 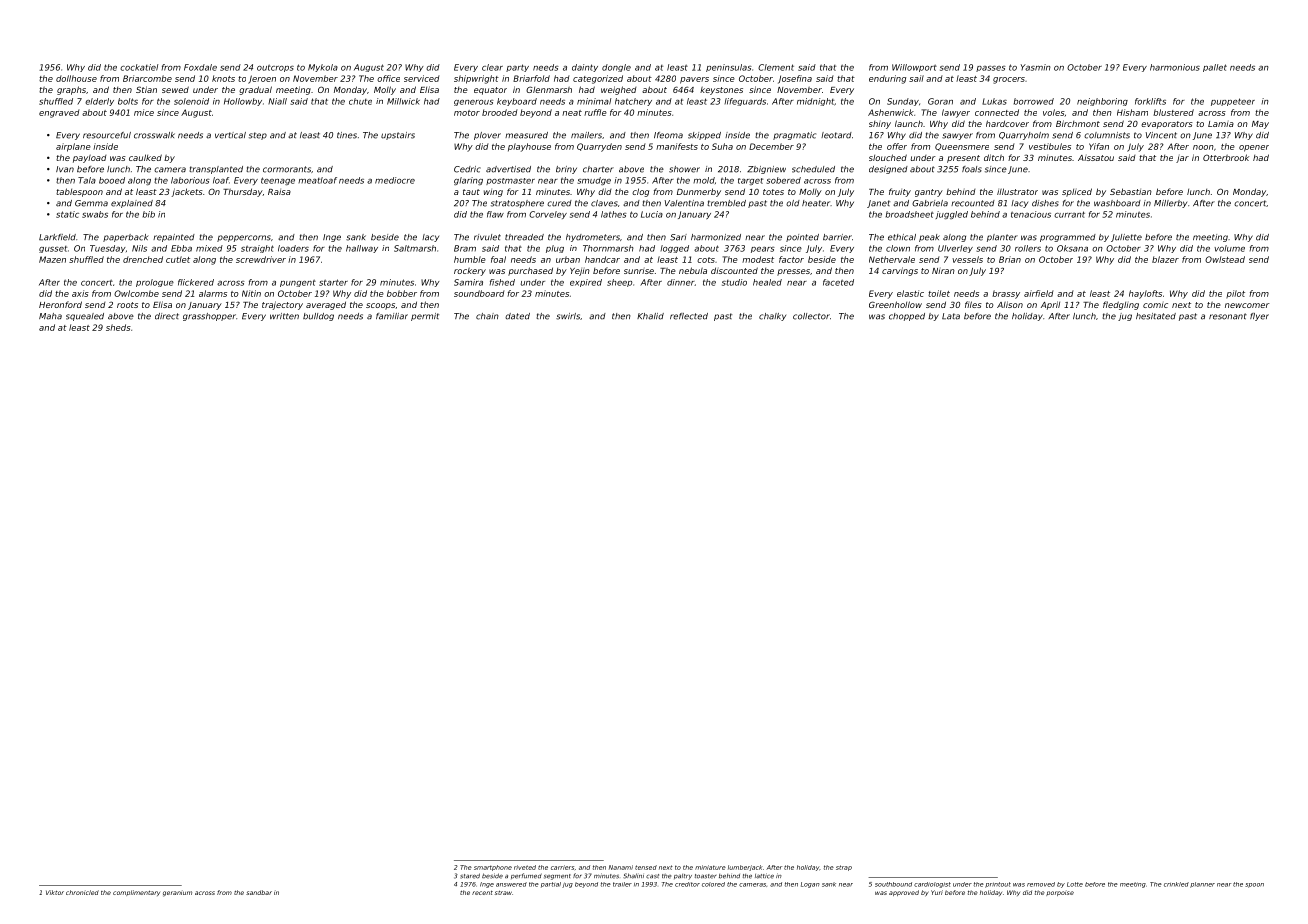 I want to click on Lata, so click(x=951, y=316).
